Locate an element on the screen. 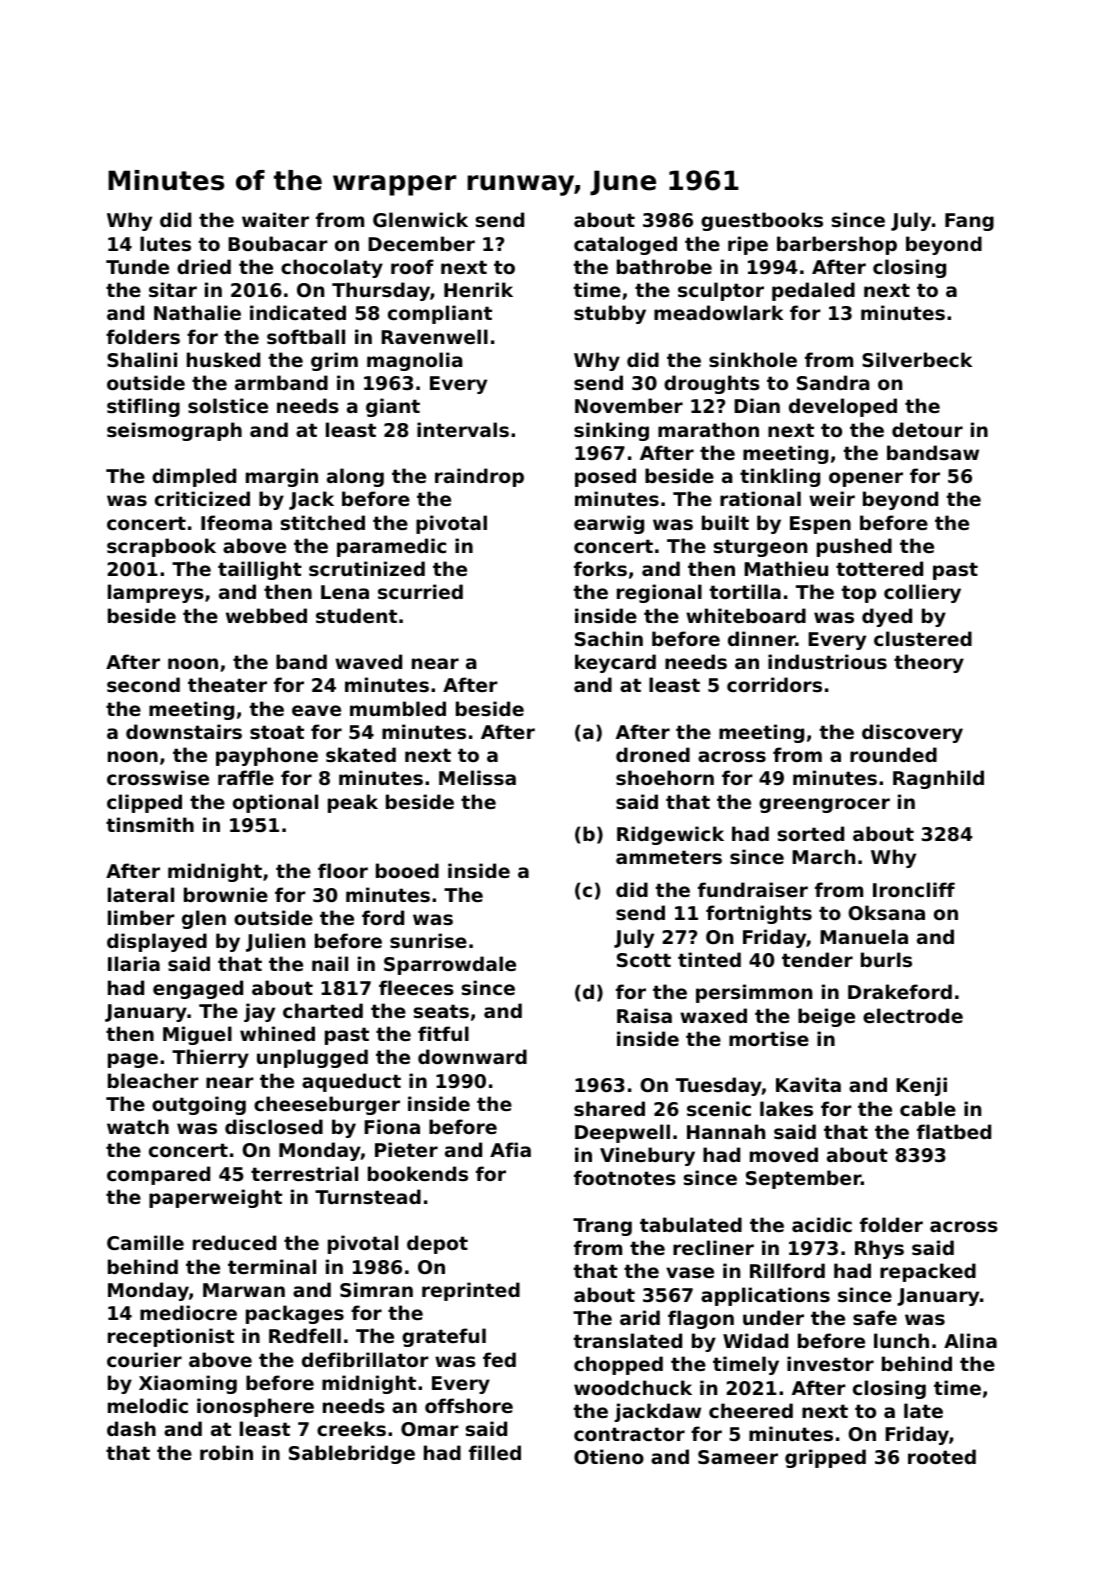 The height and width of the screenshot is (1576, 1109). Silverbeck is located at coordinates (917, 359).
